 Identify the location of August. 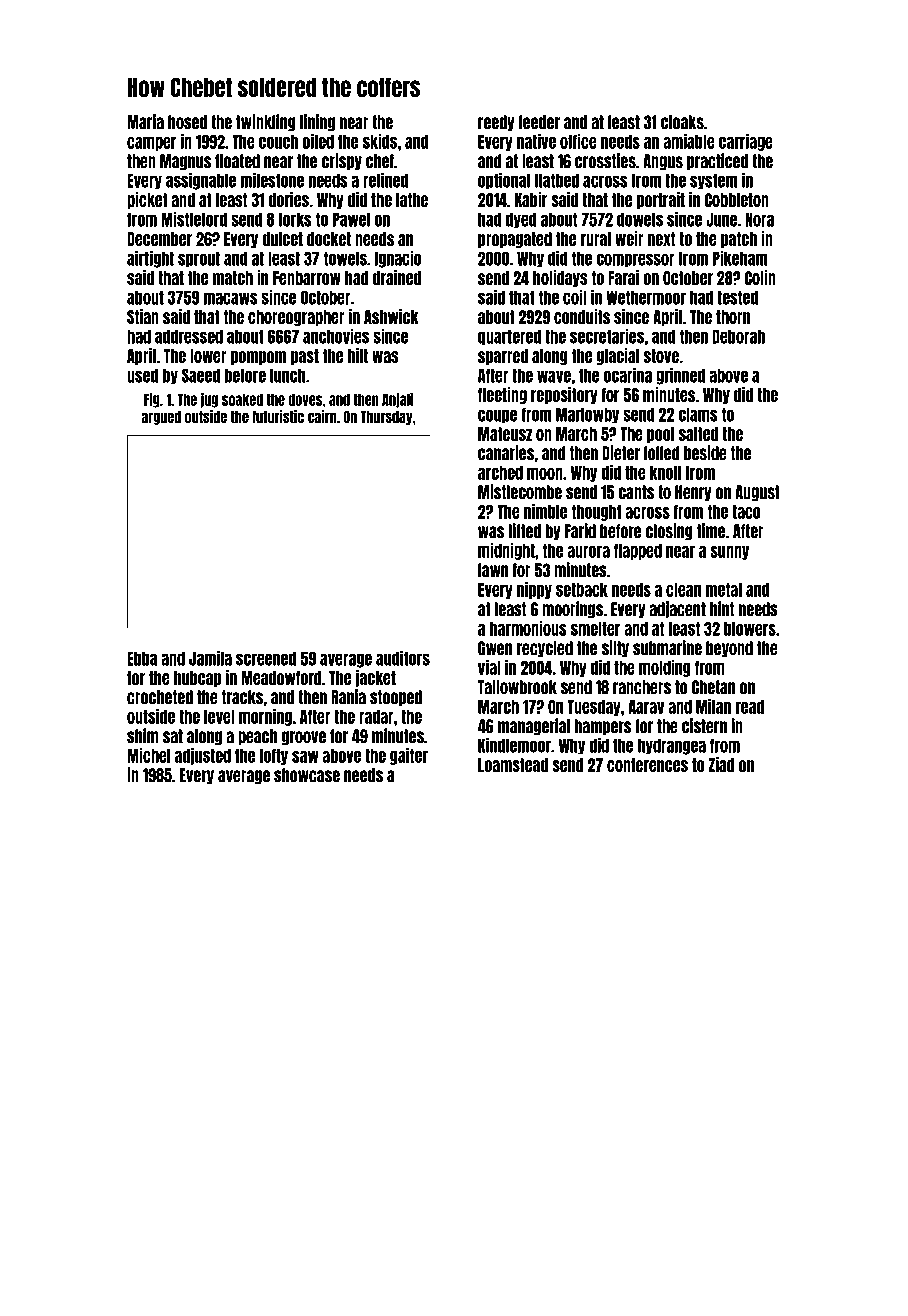
(757, 493).
